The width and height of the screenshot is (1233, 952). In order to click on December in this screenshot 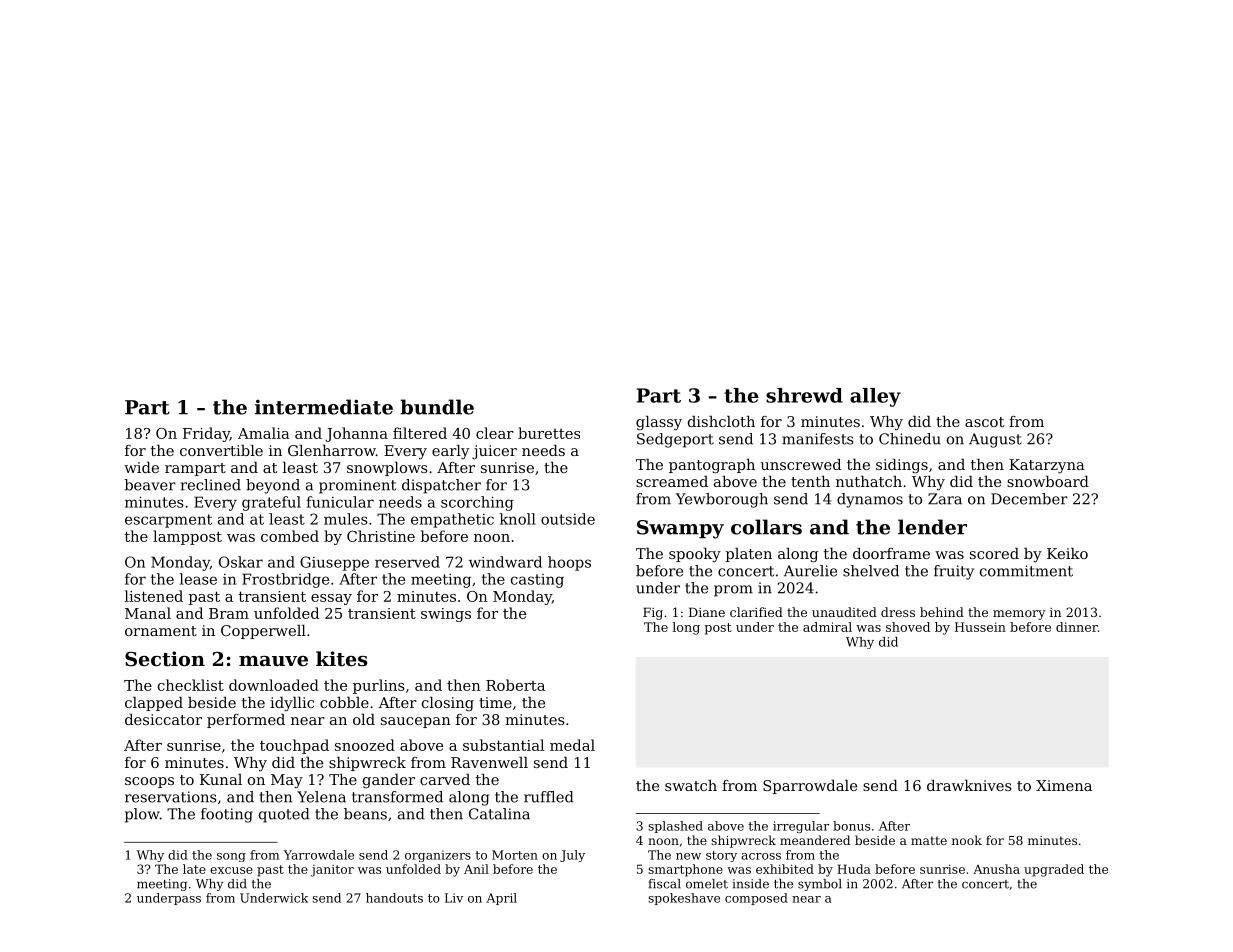, I will do `click(1029, 499)`.
